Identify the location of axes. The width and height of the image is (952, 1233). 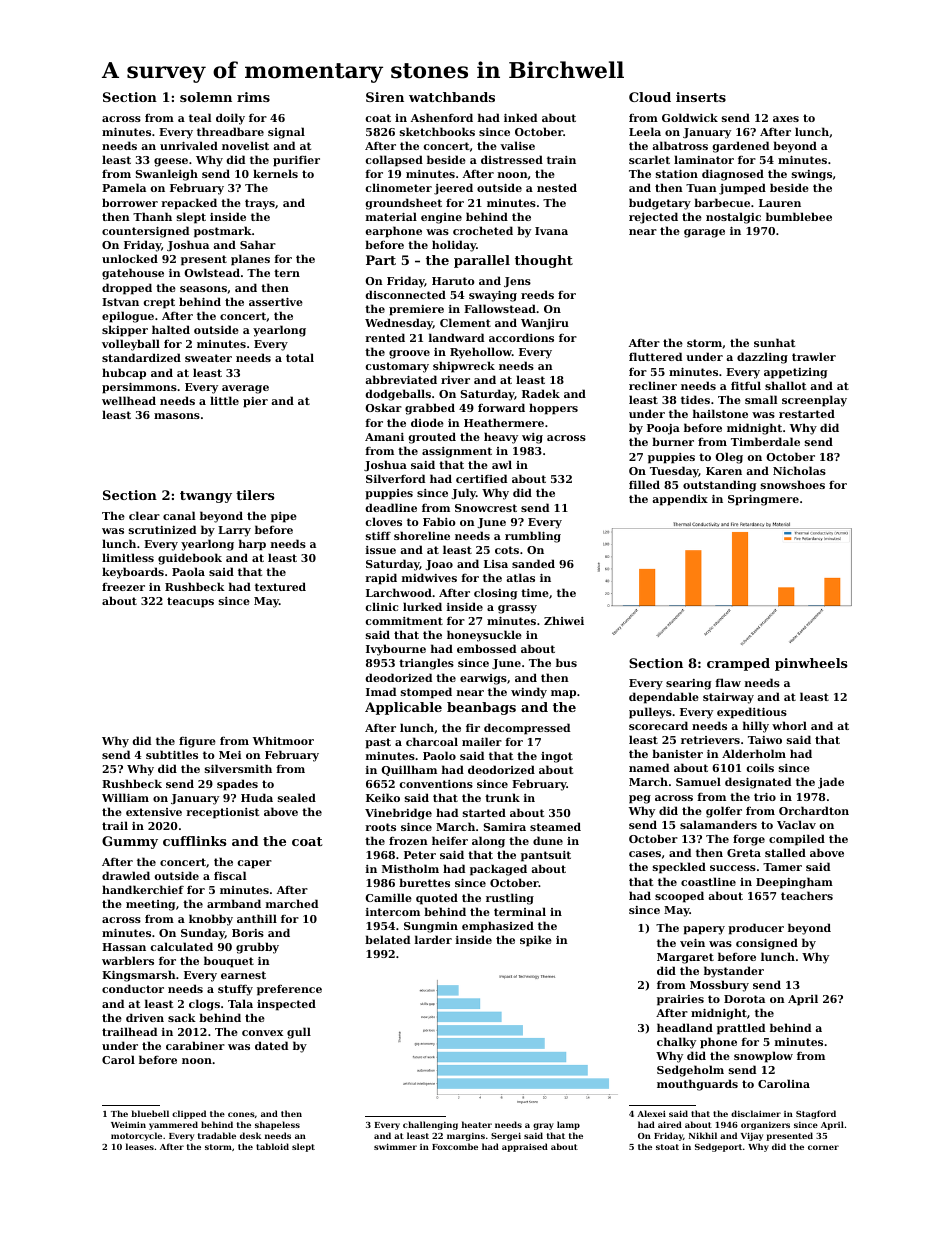
(786, 119).
